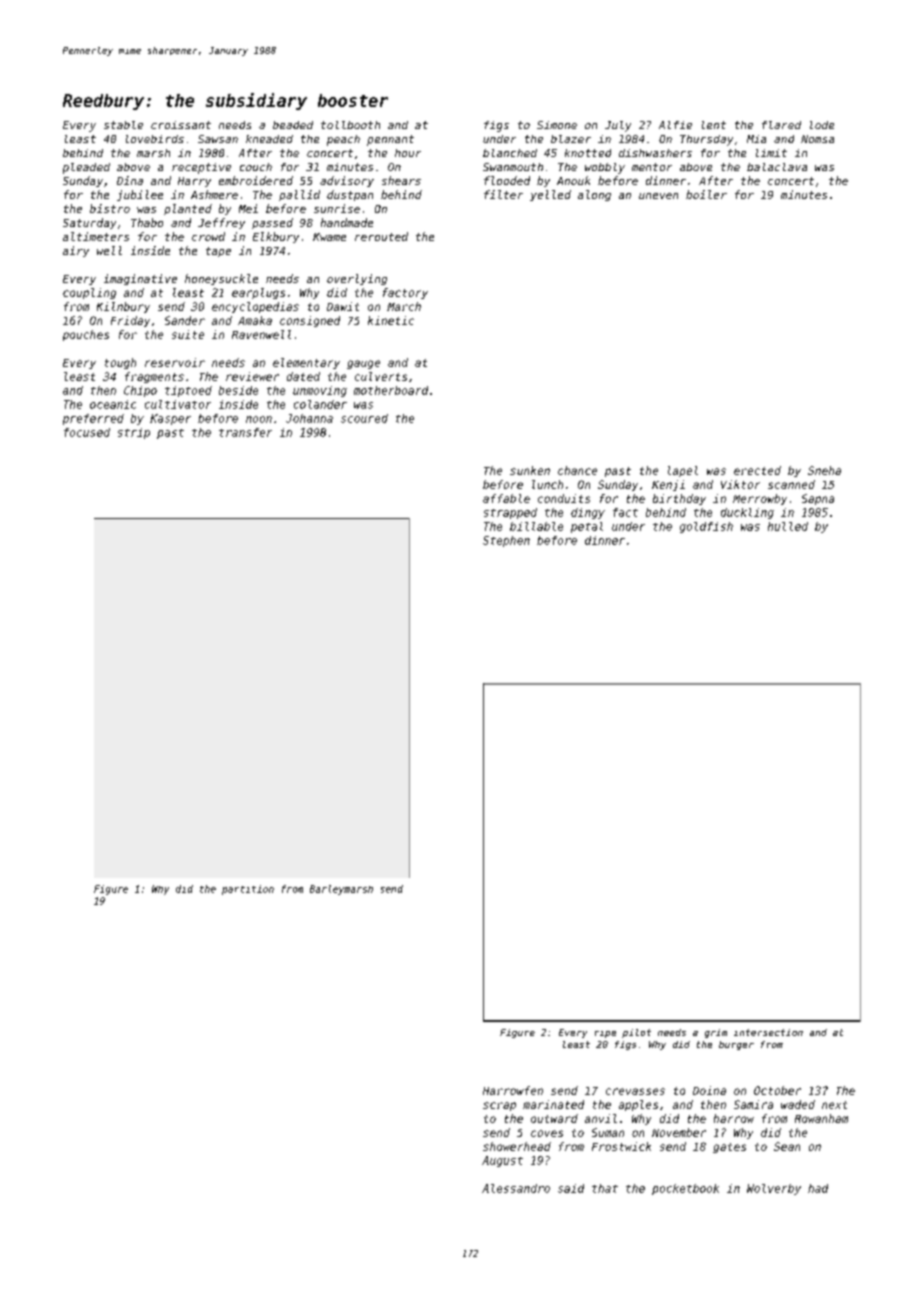 This document has width=924, height=1308. What do you see at coordinates (245, 432) in the document?
I see `transfer` at bounding box center [245, 432].
